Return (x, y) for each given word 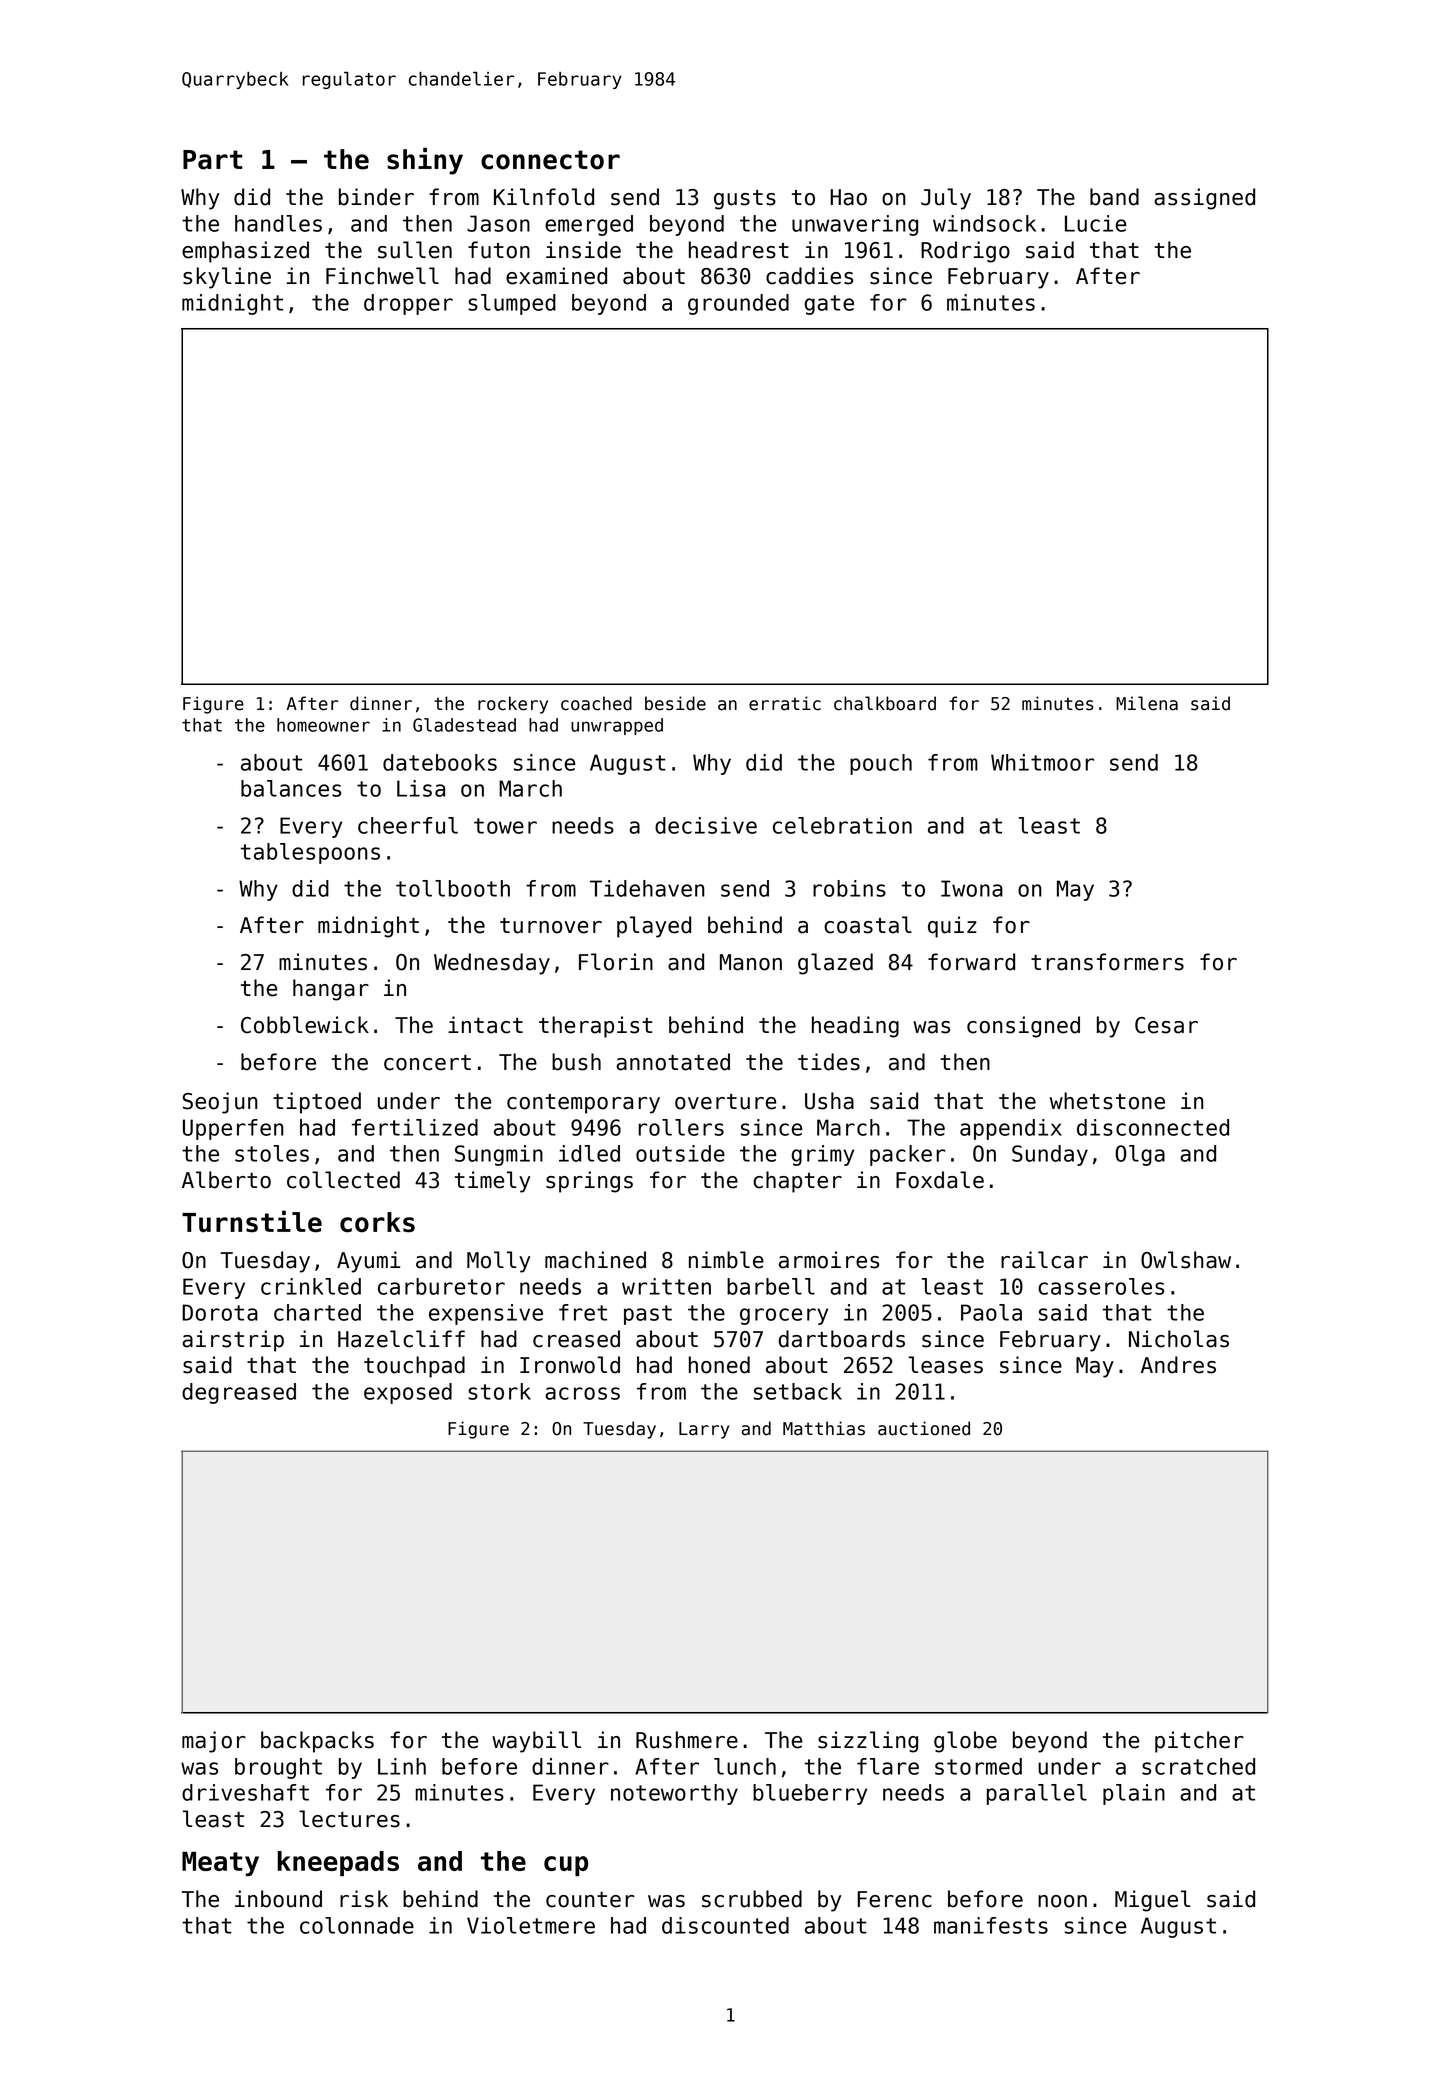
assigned (1204, 199)
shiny (425, 161)
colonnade (357, 1925)
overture (726, 1102)
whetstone (1107, 1101)
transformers (1107, 962)
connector (550, 160)
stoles (272, 1153)
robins (849, 888)
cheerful (408, 825)
